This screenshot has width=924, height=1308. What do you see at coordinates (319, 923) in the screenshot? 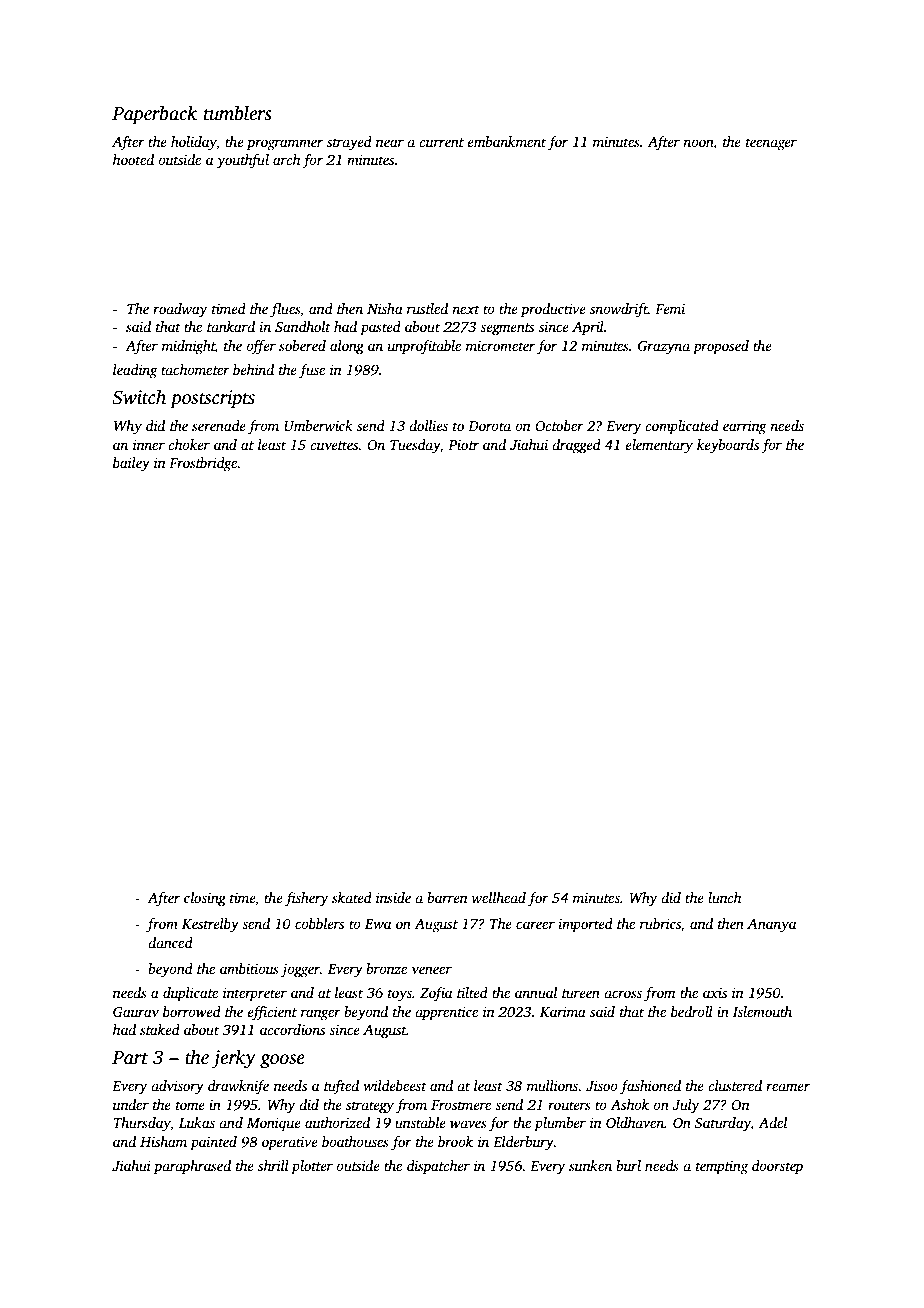
I see `cobblers` at bounding box center [319, 923].
